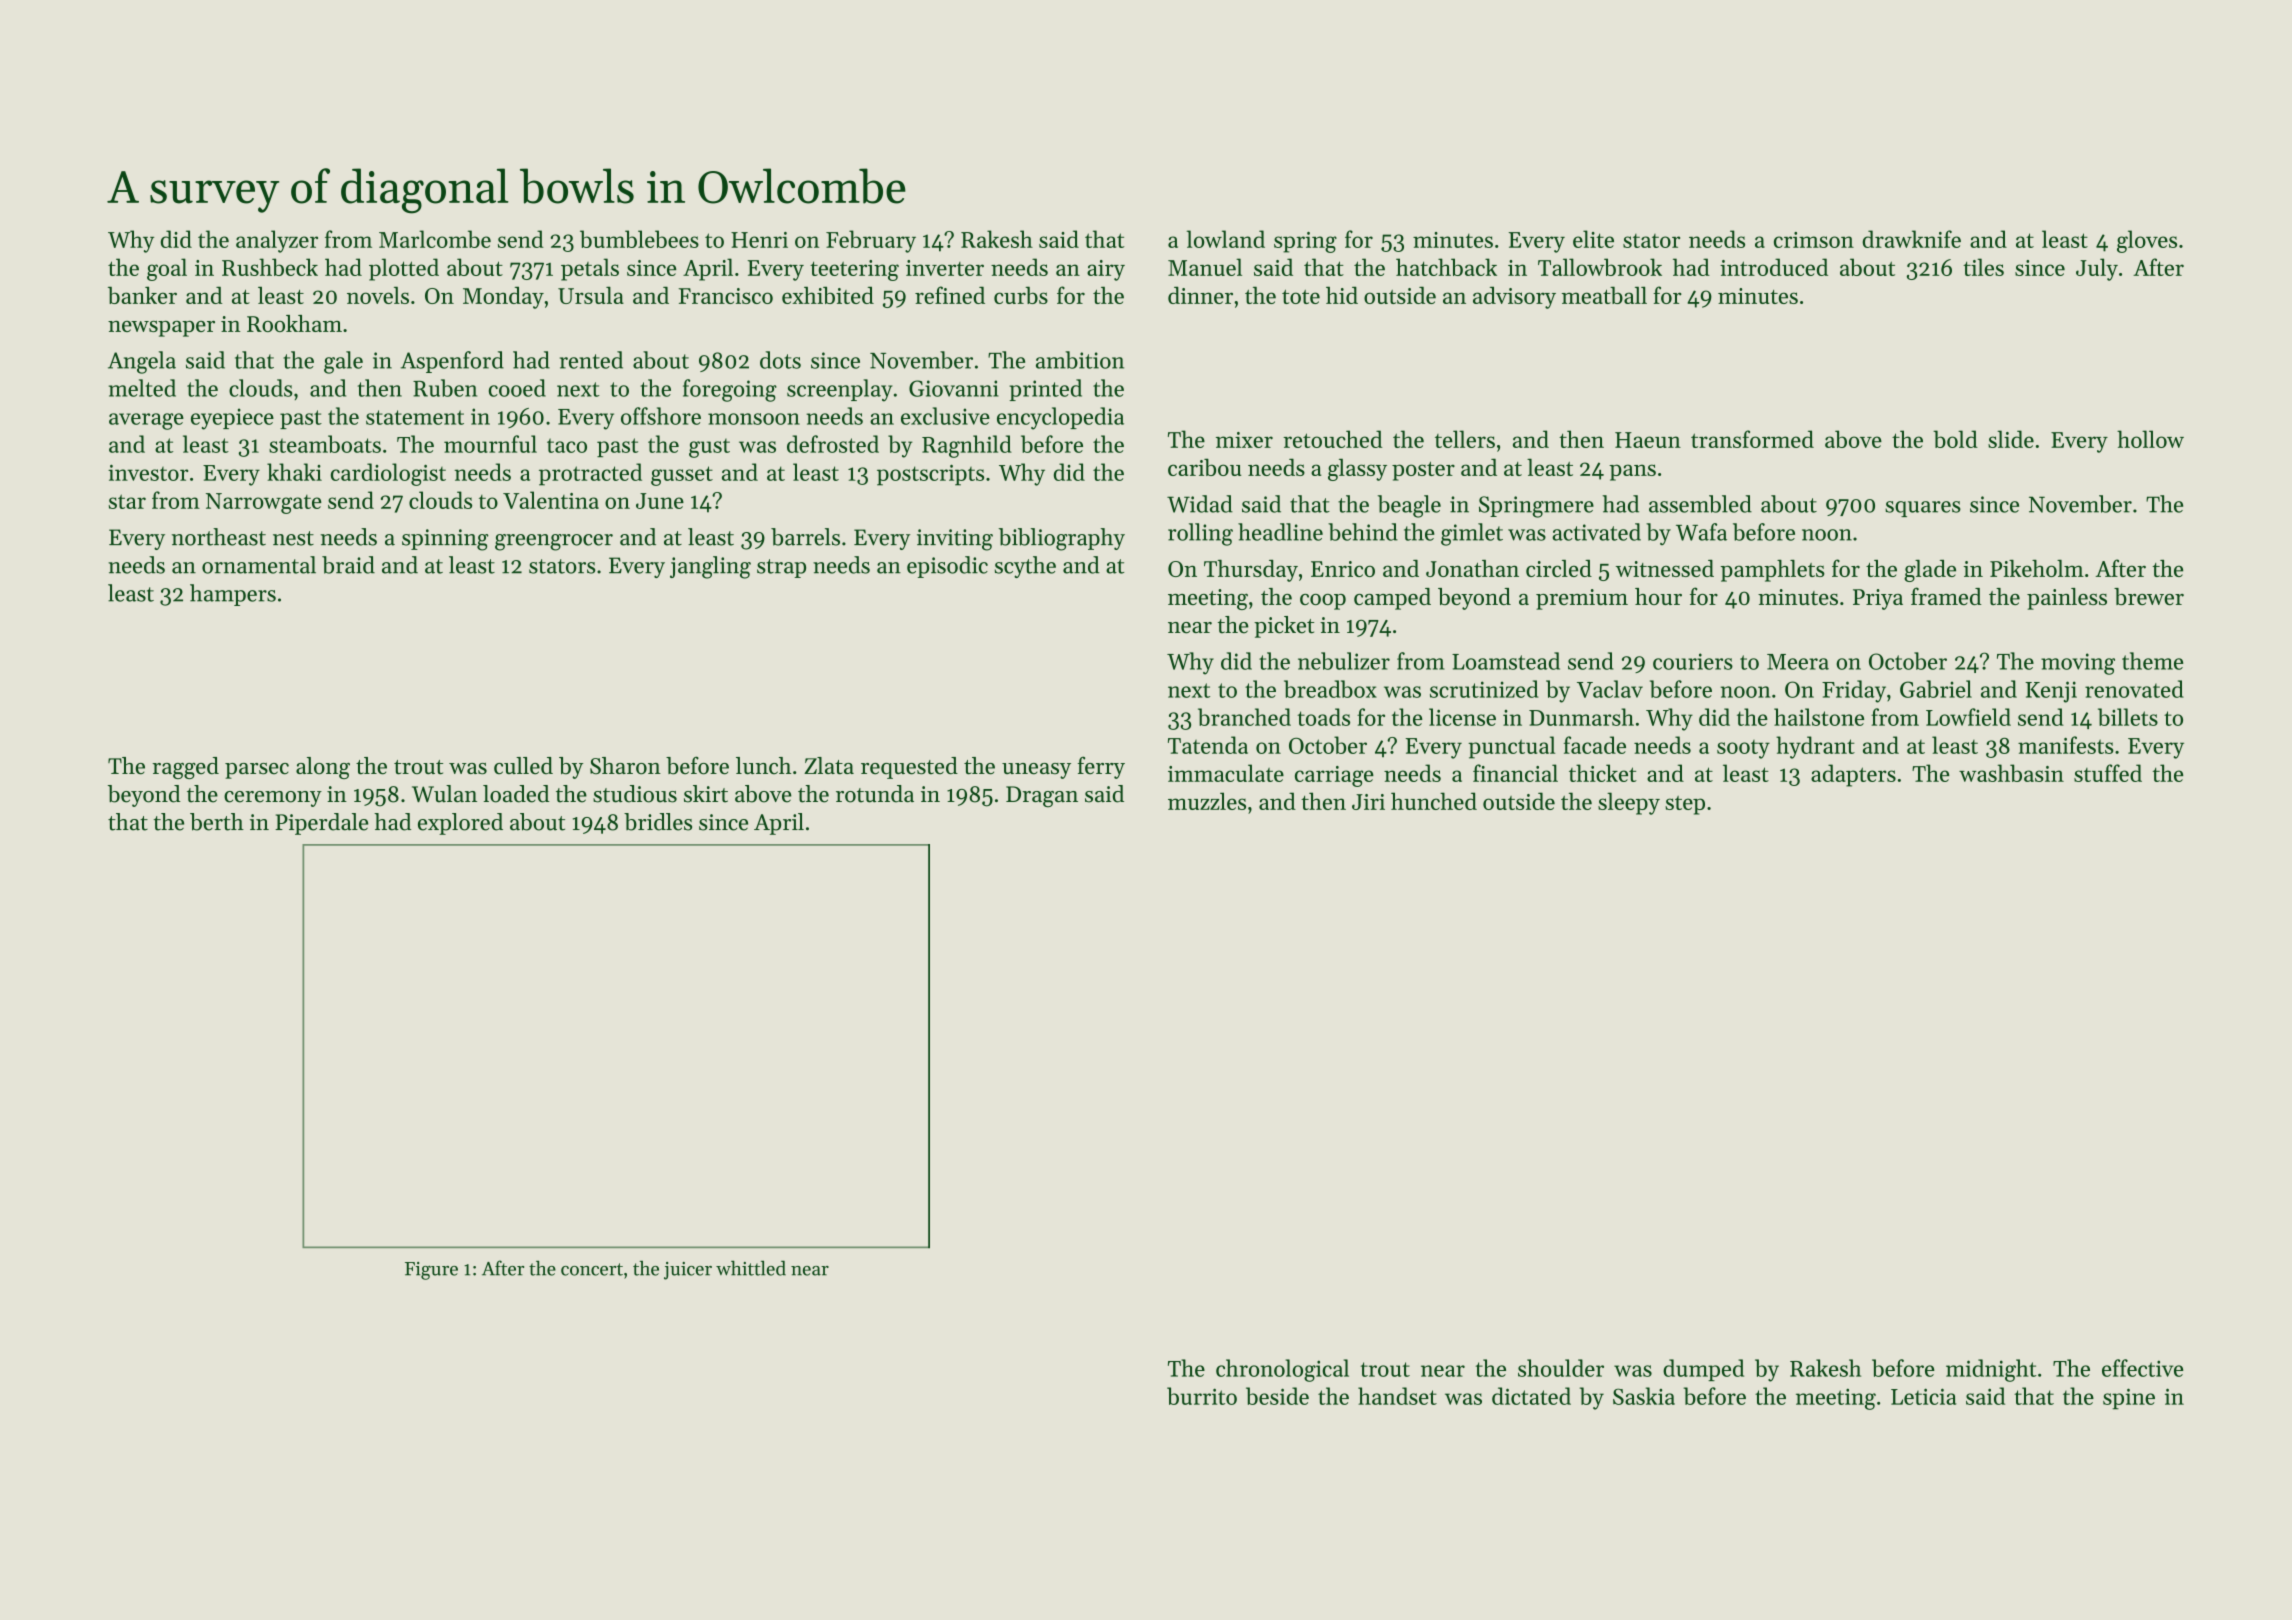 This image has height=1620, width=2292. Describe the element at coordinates (1814, 240) in the image. I see `crimson` at that location.
